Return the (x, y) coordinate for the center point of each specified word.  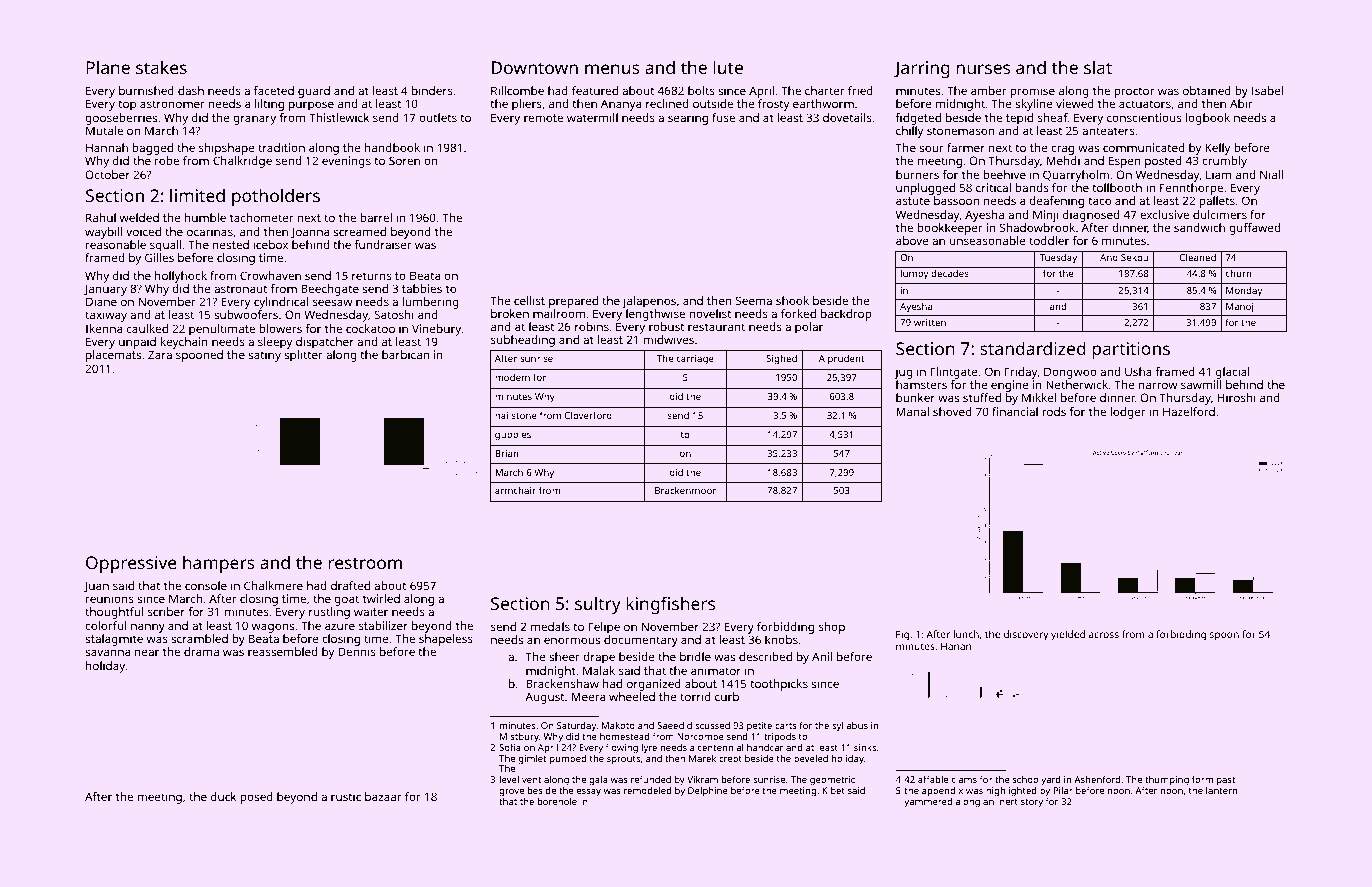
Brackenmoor (685, 490)
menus (612, 69)
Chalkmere (273, 585)
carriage (695, 360)
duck (223, 796)
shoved (952, 411)
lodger (1128, 413)
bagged (152, 149)
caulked (147, 328)
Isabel (1267, 90)
